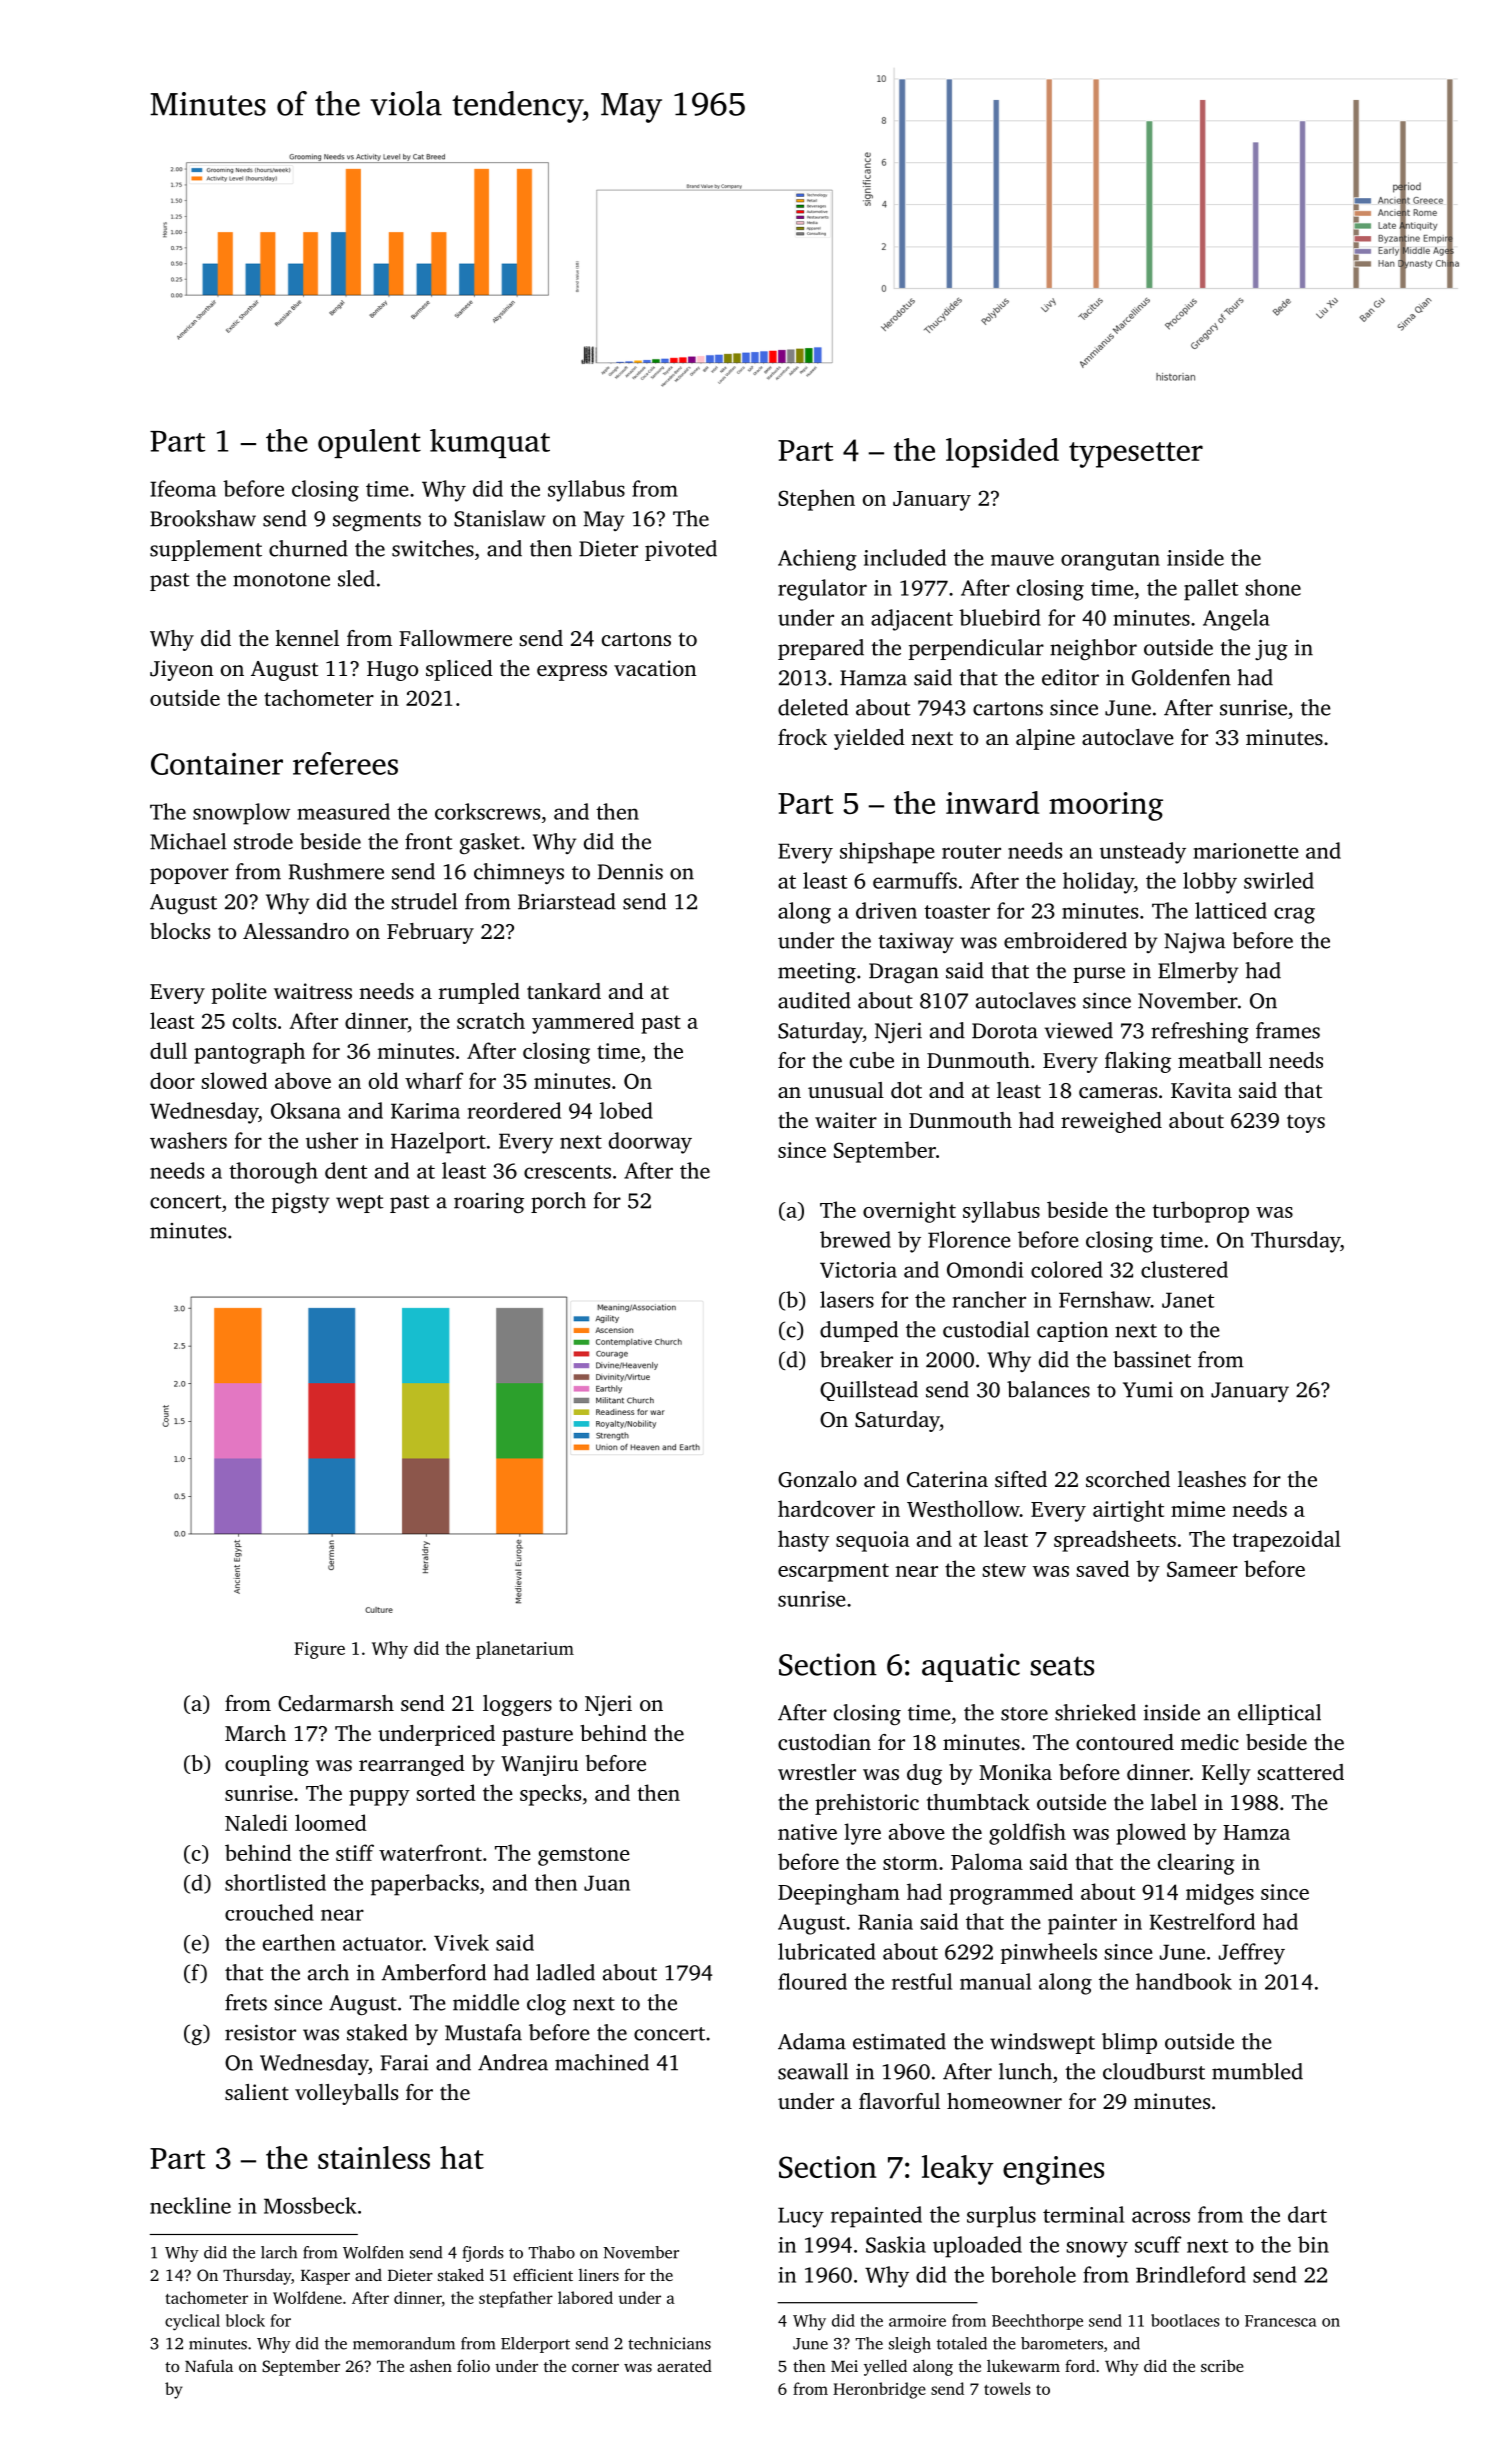  What do you see at coordinates (1306, 1124) in the screenshot?
I see `toys` at bounding box center [1306, 1124].
